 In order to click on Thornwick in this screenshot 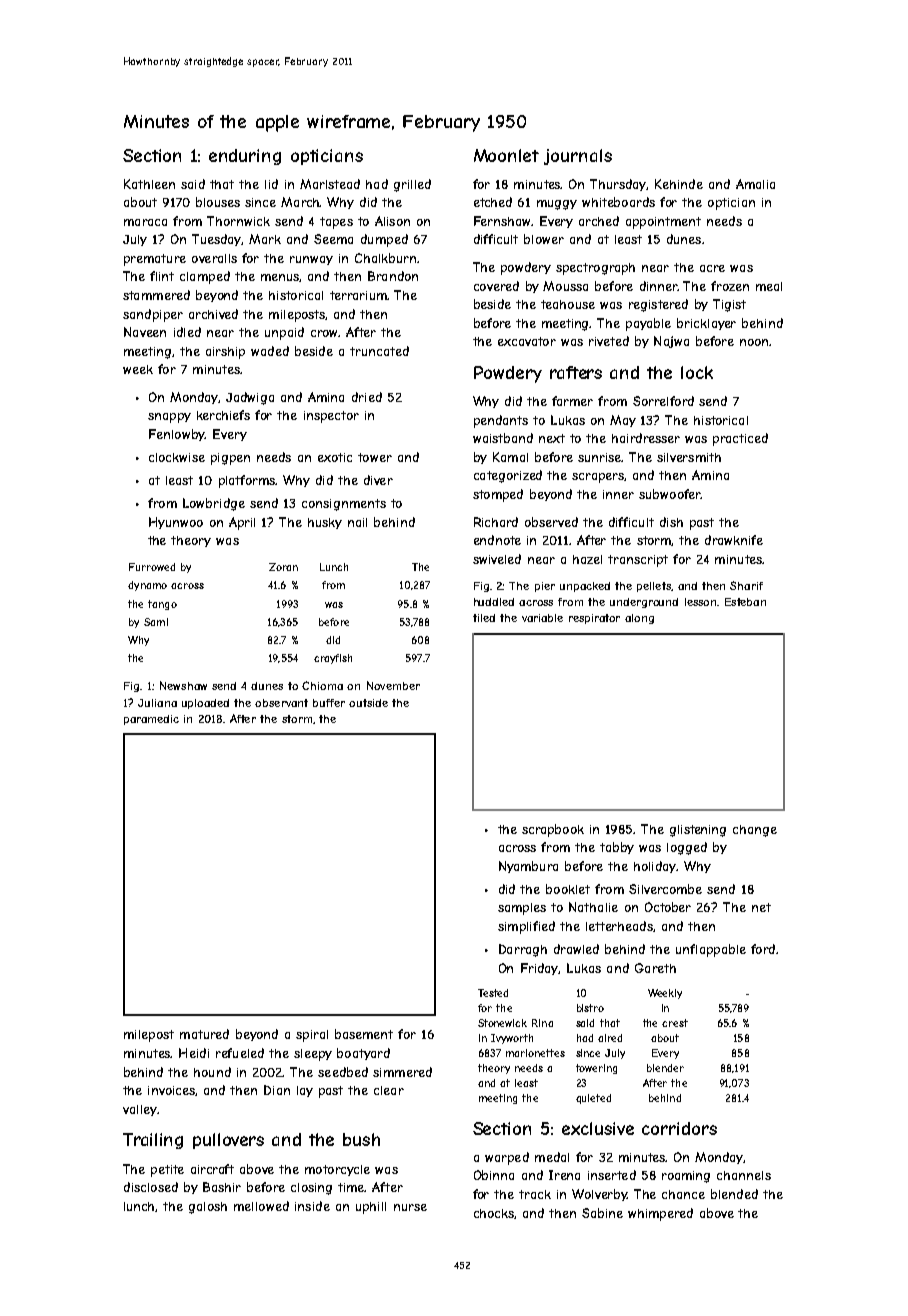, I will do `click(238, 221)`.
